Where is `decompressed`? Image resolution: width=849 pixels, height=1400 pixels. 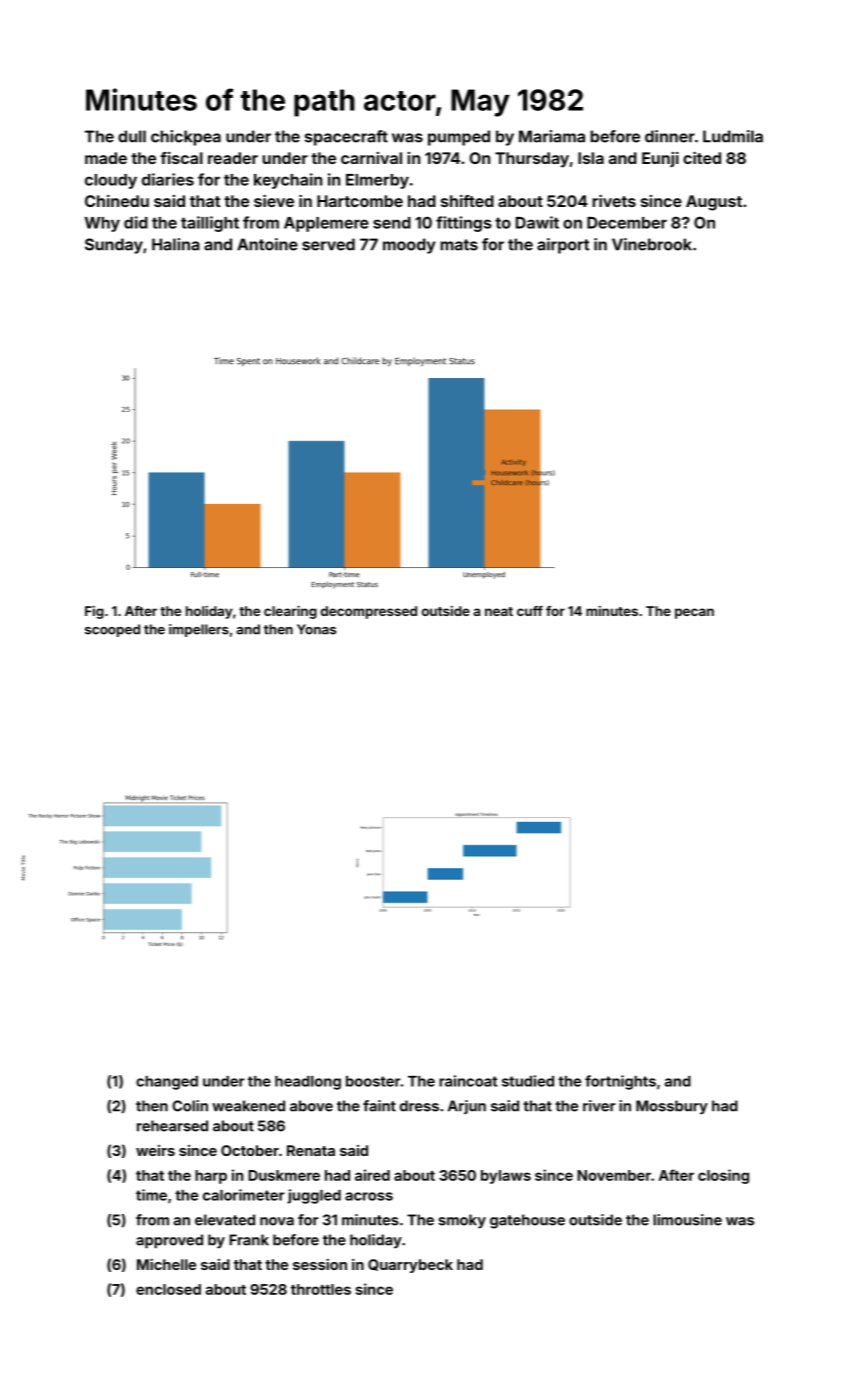 decompressed is located at coordinates (369, 612).
